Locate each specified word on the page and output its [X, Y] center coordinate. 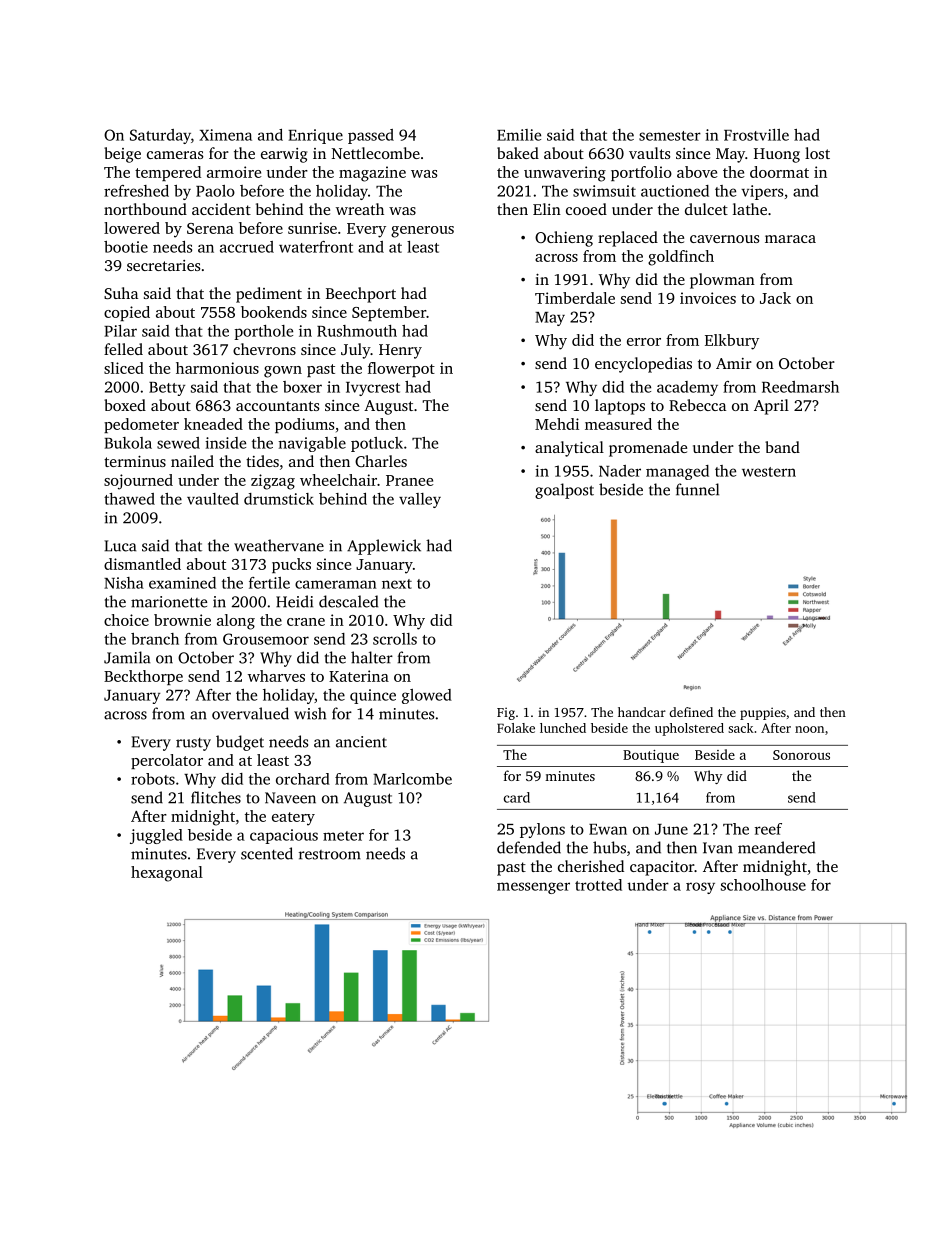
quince [373, 696]
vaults [649, 153]
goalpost [564, 491]
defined [691, 712]
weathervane [279, 545]
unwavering [565, 174]
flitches [216, 797]
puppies [763, 713]
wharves [276, 676]
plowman [722, 281]
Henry [400, 351]
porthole [263, 332]
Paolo [215, 191]
